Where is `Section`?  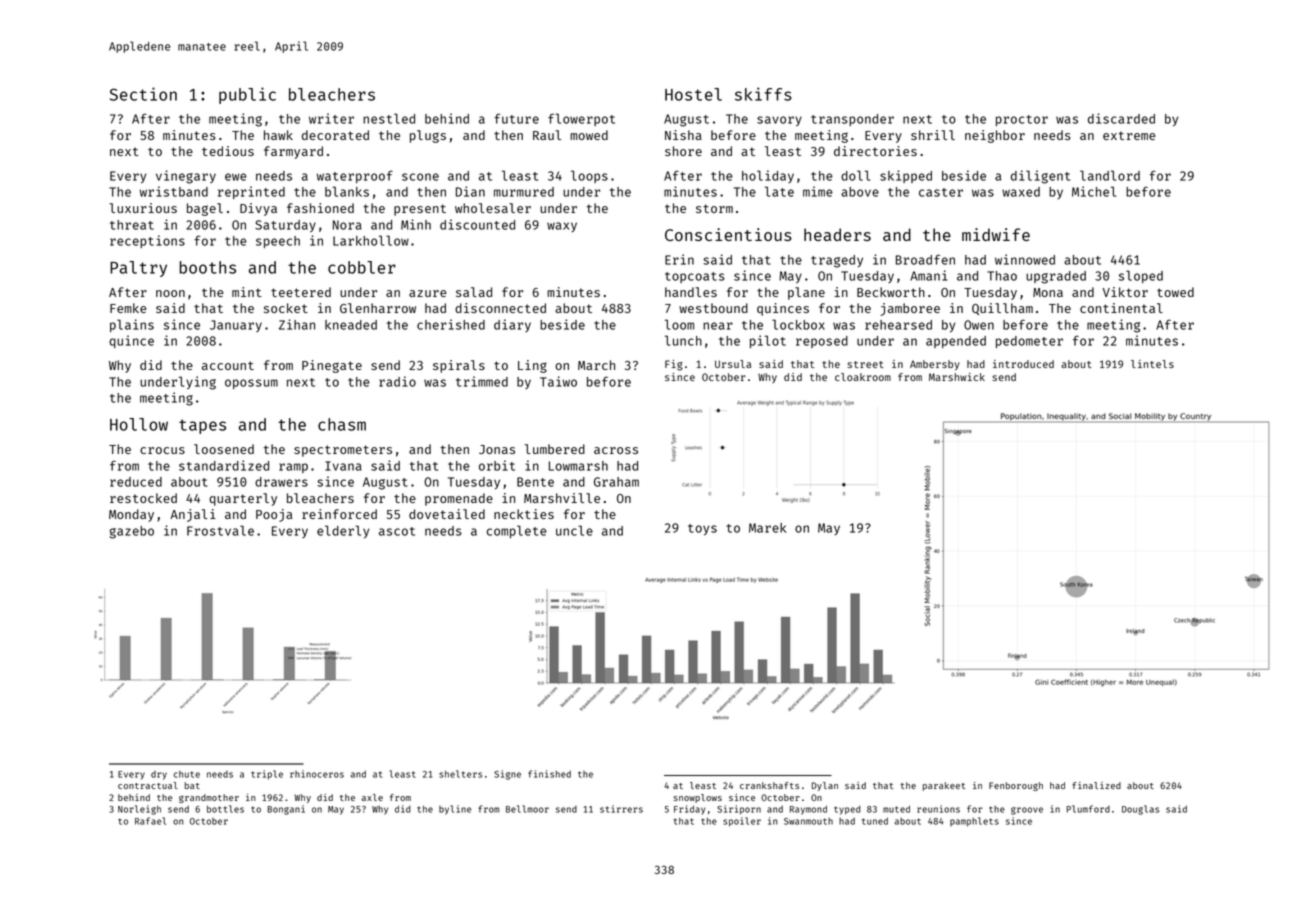 Section is located at coordinates (143, 94).
